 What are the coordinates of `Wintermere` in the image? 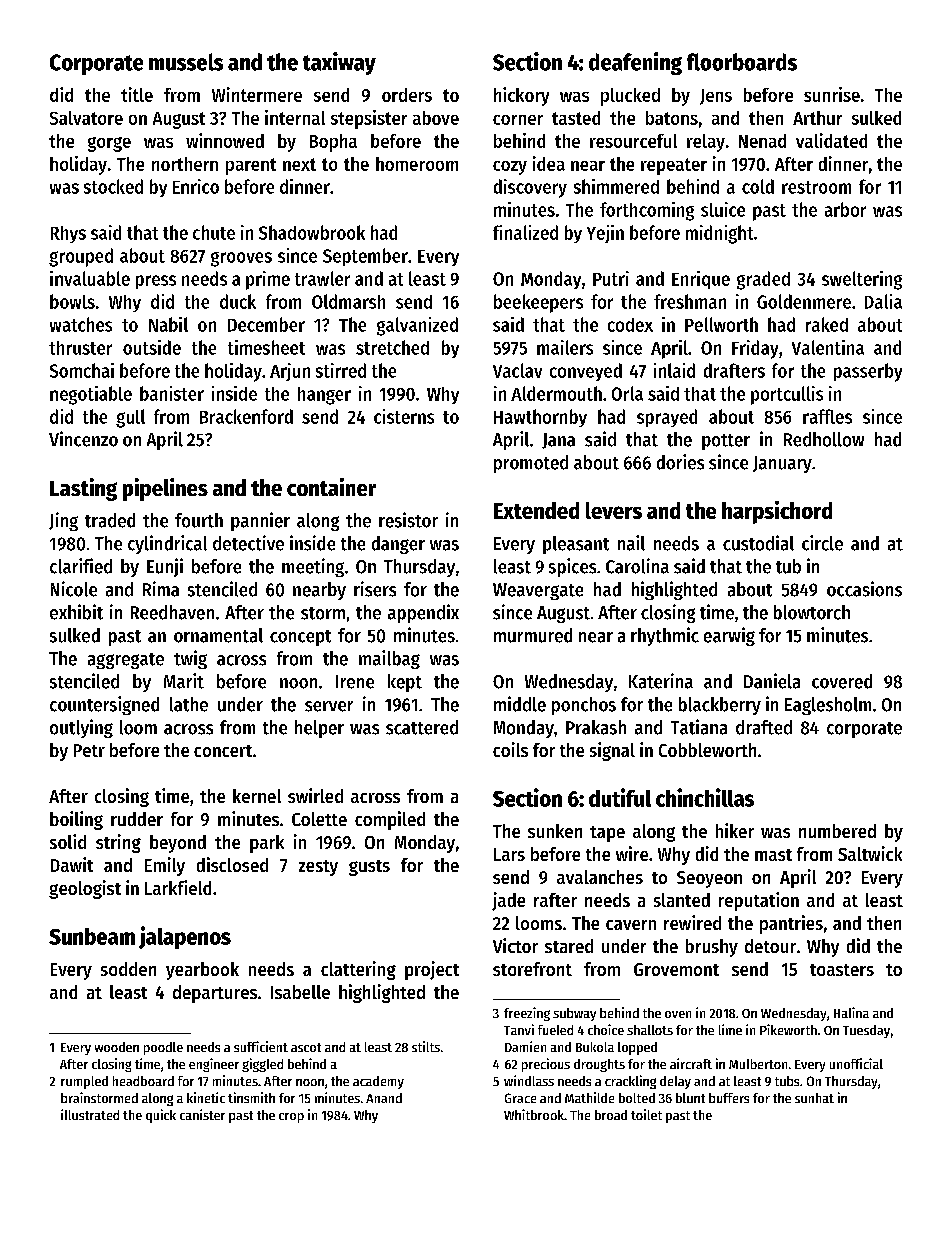 It's located at (257, 94).
